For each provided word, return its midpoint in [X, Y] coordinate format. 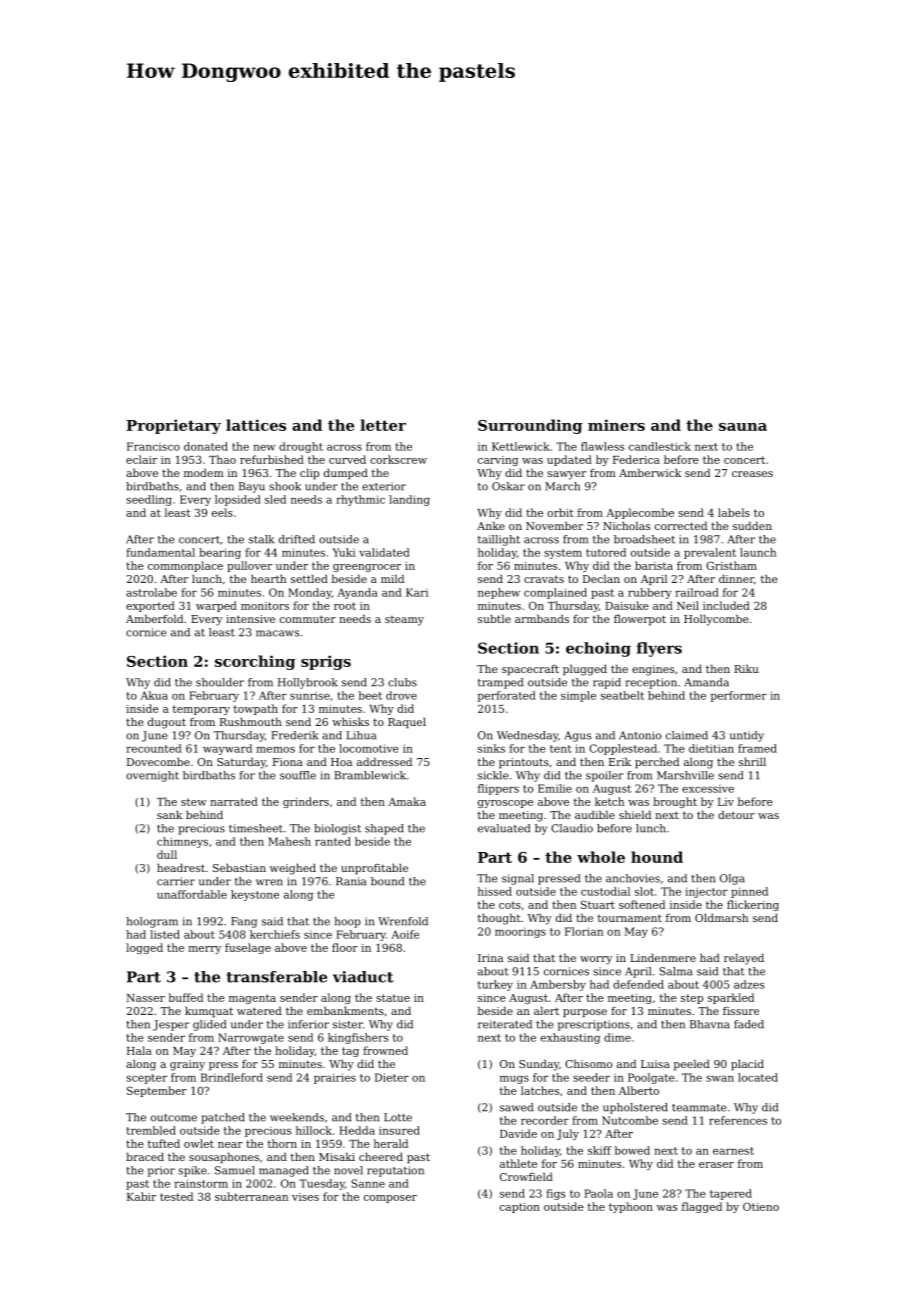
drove [401, 695]
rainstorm [201, 1183]
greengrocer [367, 568]
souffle [298, 775]
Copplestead [623, 749]
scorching [255, 662]
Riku [746, 668]
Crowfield [526, 1176]
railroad [697, 592]
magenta [252, 999]
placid [747, 1065]
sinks [491, 748]
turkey [495, 985]
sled [275, 499]
